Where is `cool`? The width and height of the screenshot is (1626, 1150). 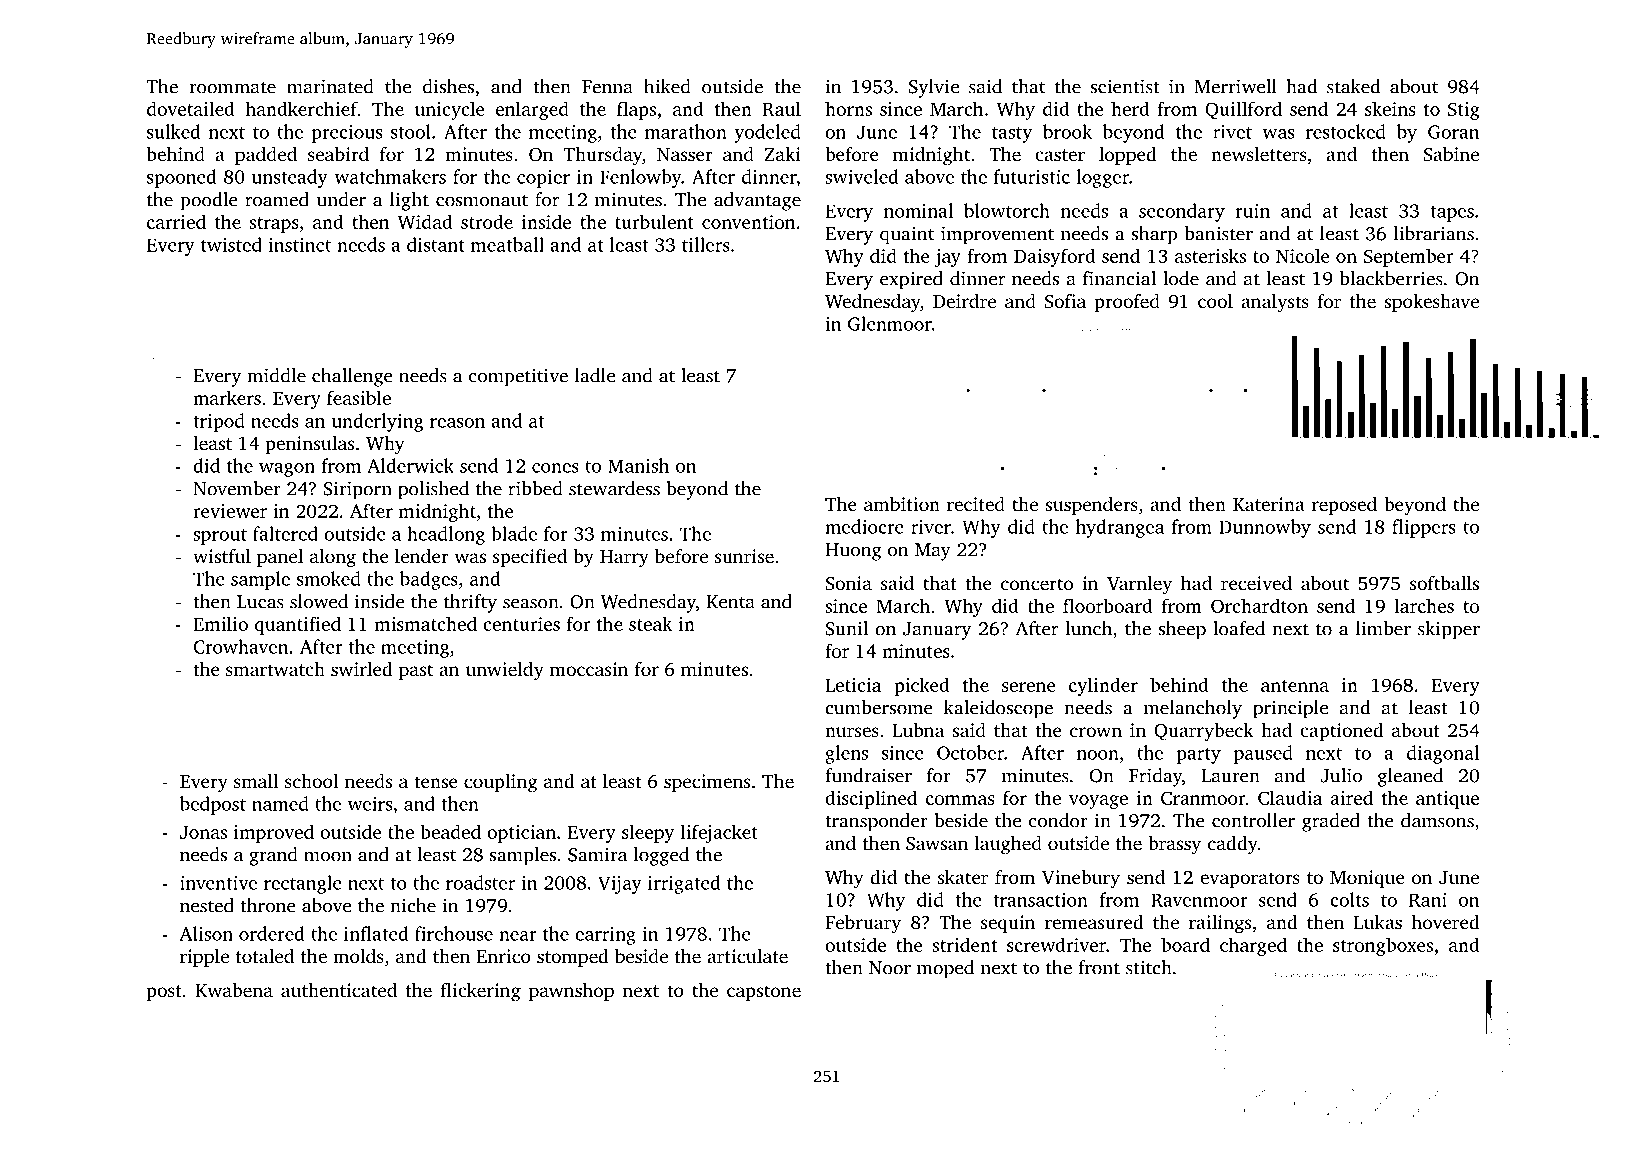 cool is located at coordinates (1215, 301).
